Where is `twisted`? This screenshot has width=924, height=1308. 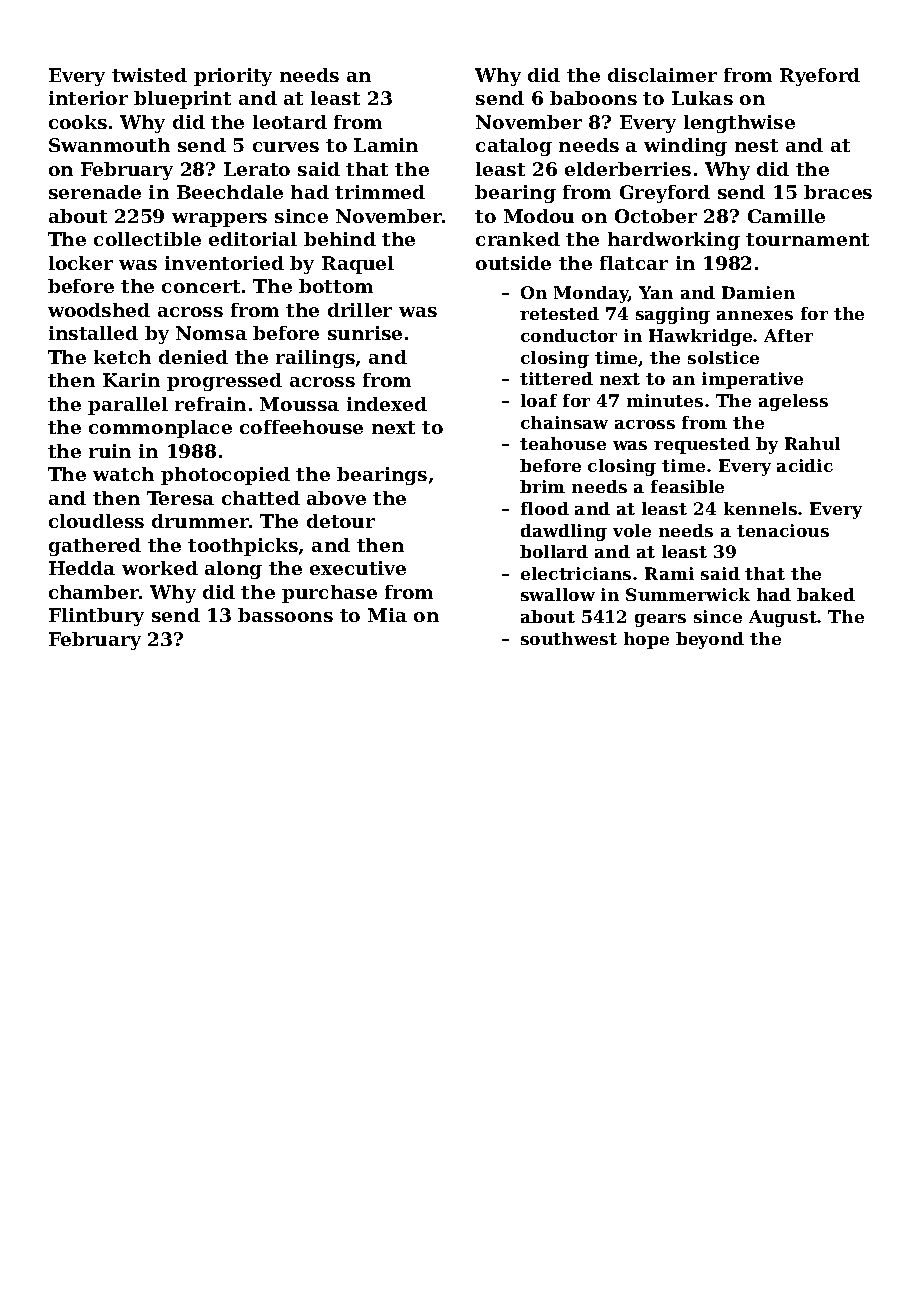 twisted is located at coordinates (149, 75).
